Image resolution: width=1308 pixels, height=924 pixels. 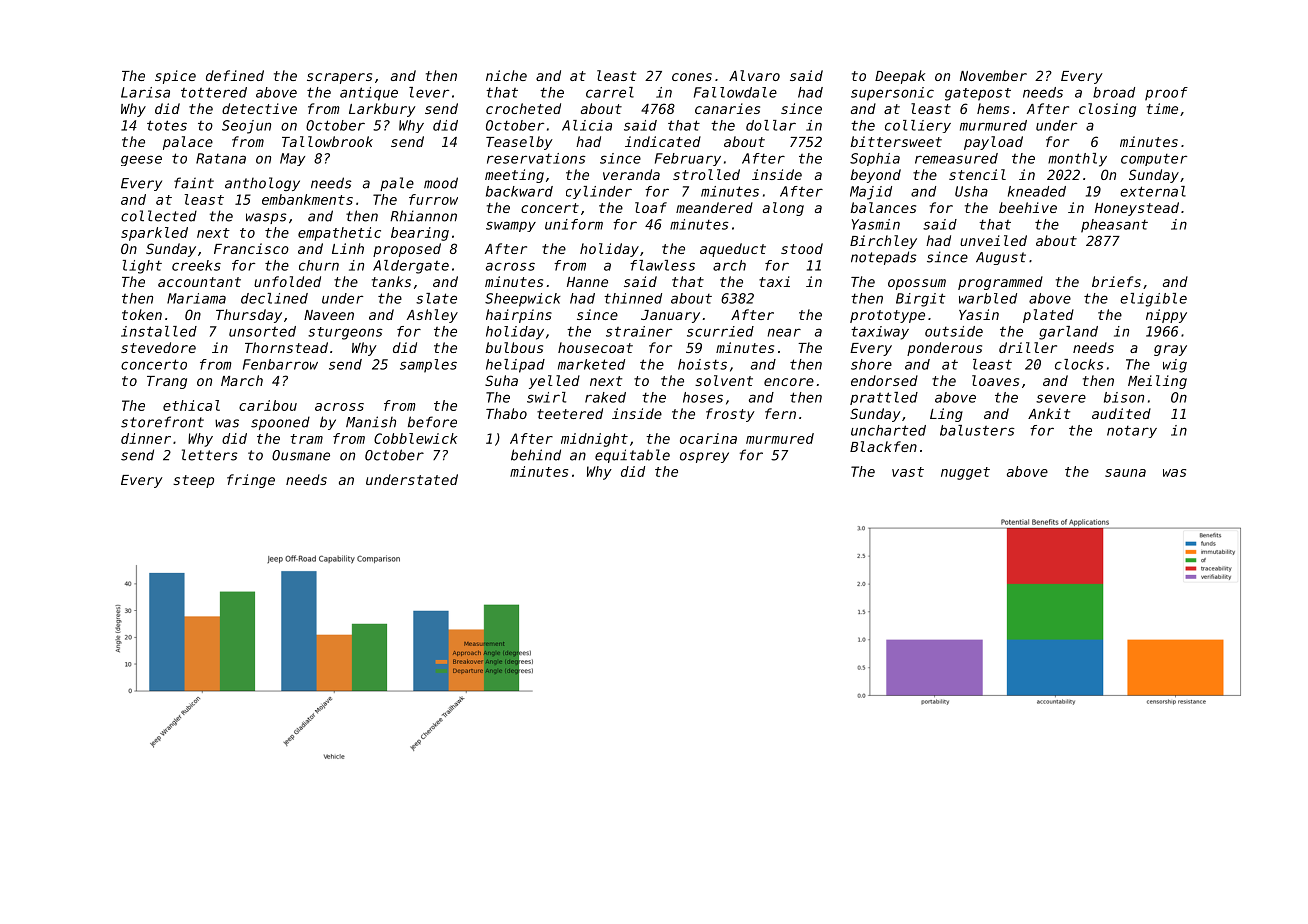 What do you see at coordinates (319, 265) in the screenshot?
I see `churn` at bounding box center [319, 265].
